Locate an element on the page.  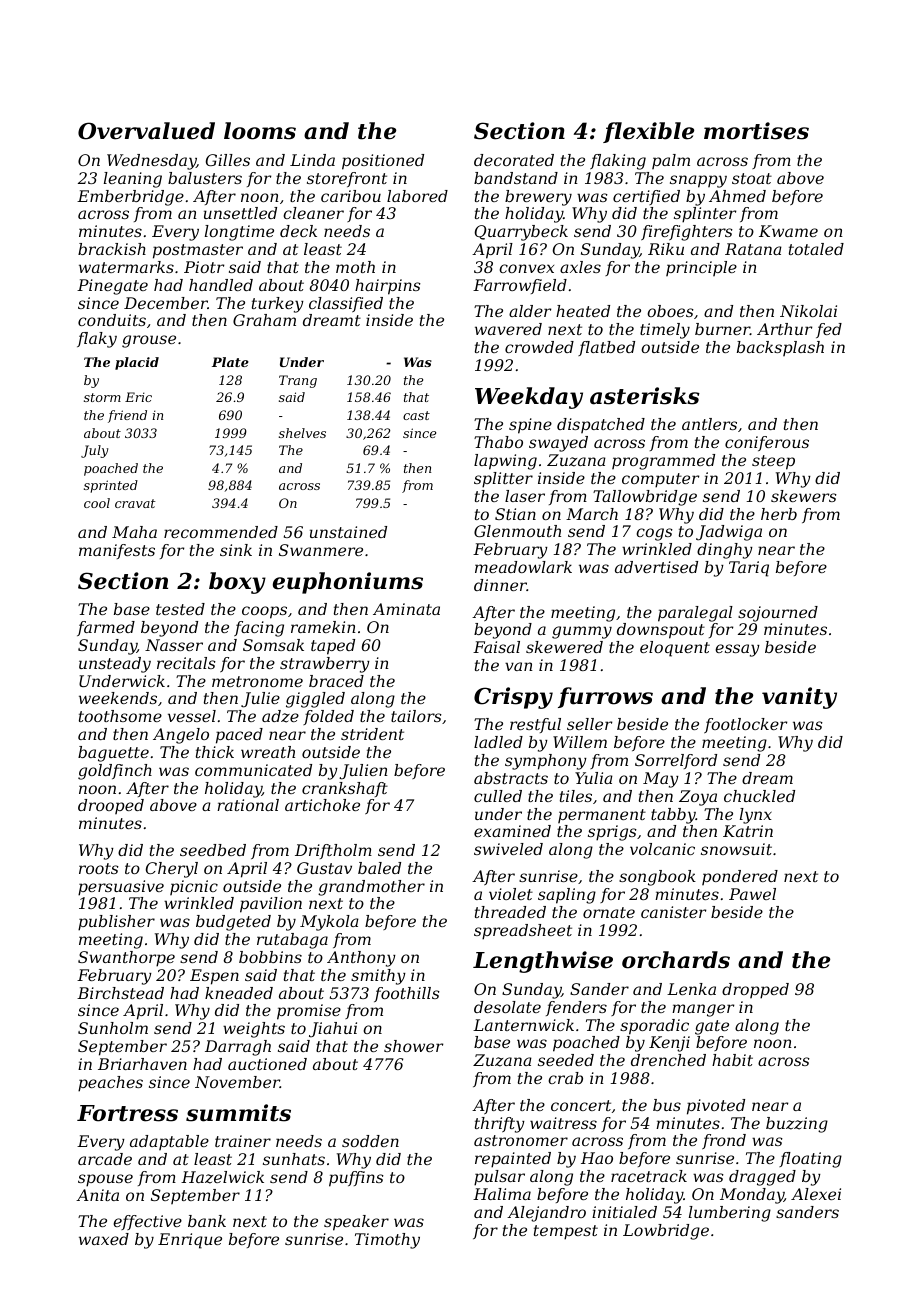
crankshaft is located at coordinates (345, 789).
